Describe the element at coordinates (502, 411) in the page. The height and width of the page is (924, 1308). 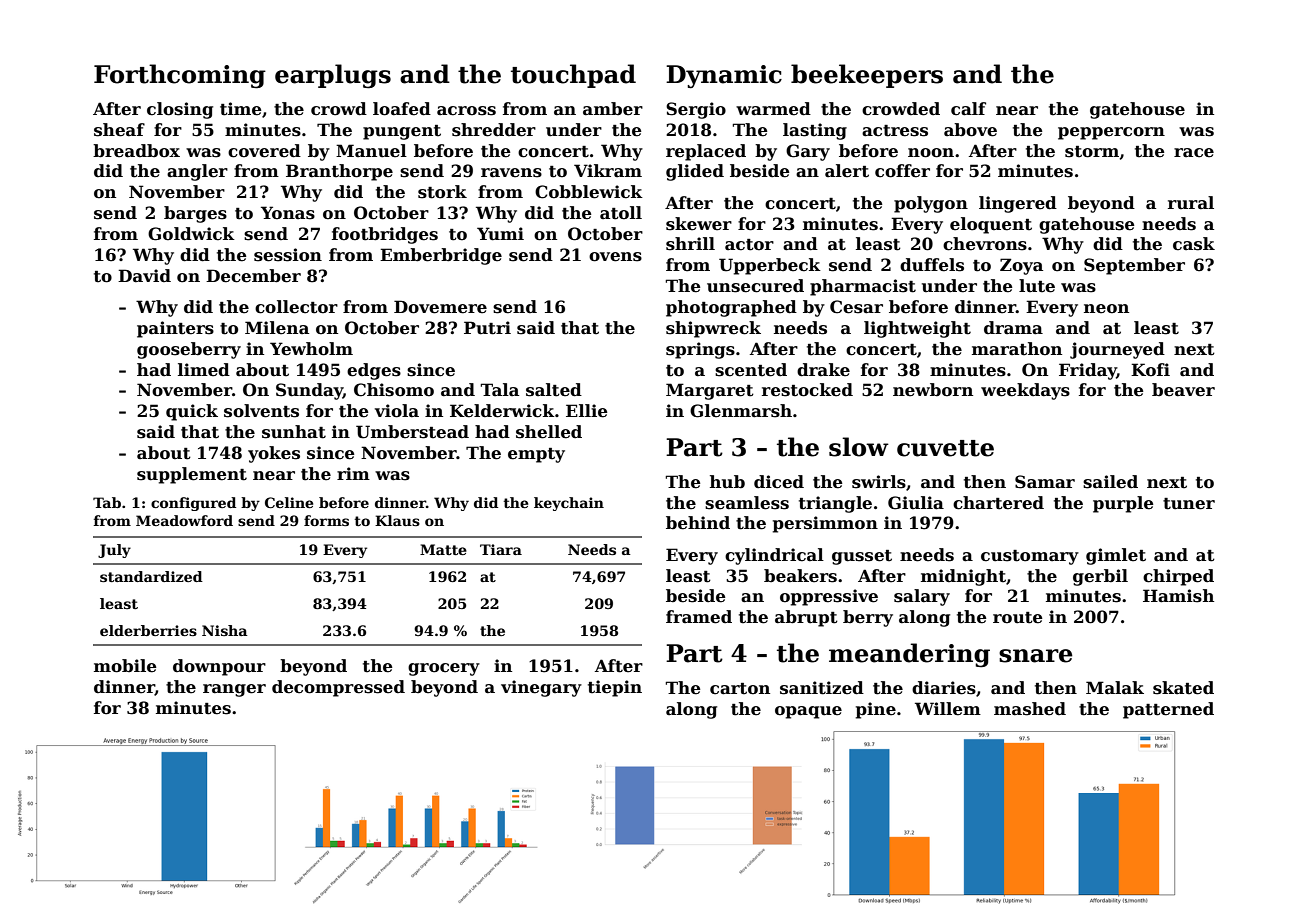
I see `Kelderwick` at that location.
